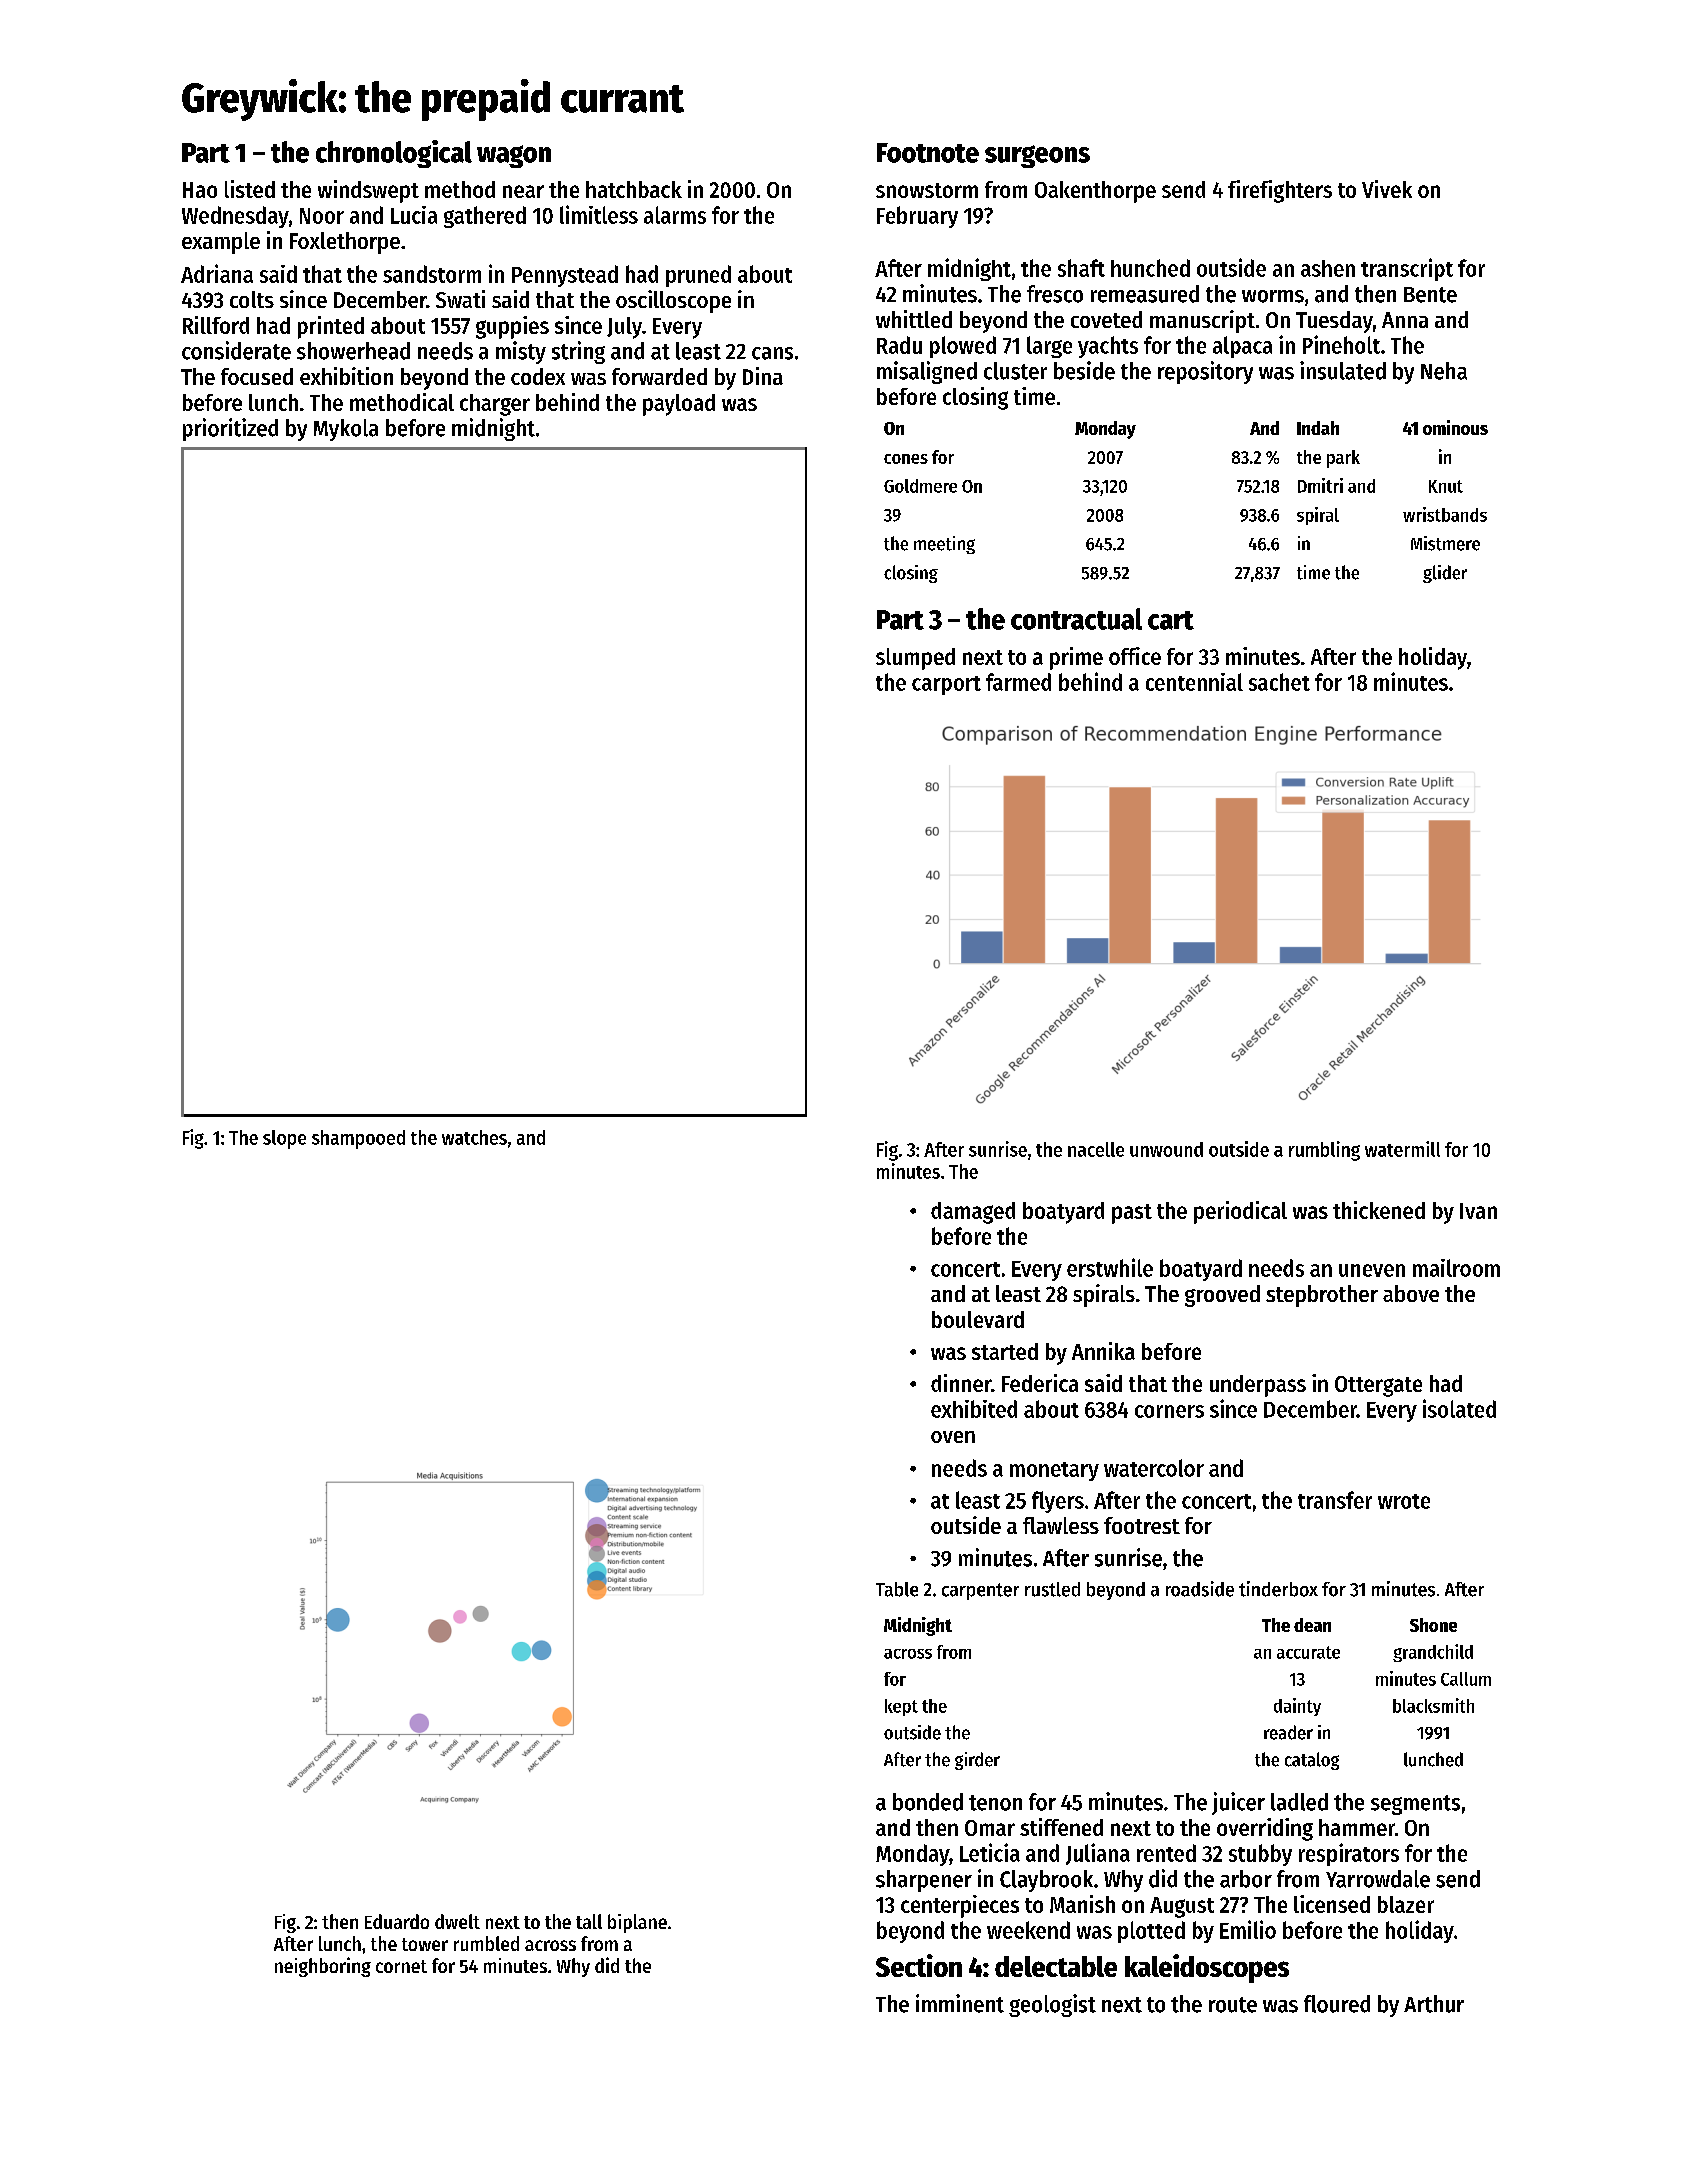  I want to click on cones, so click(906, 459).
